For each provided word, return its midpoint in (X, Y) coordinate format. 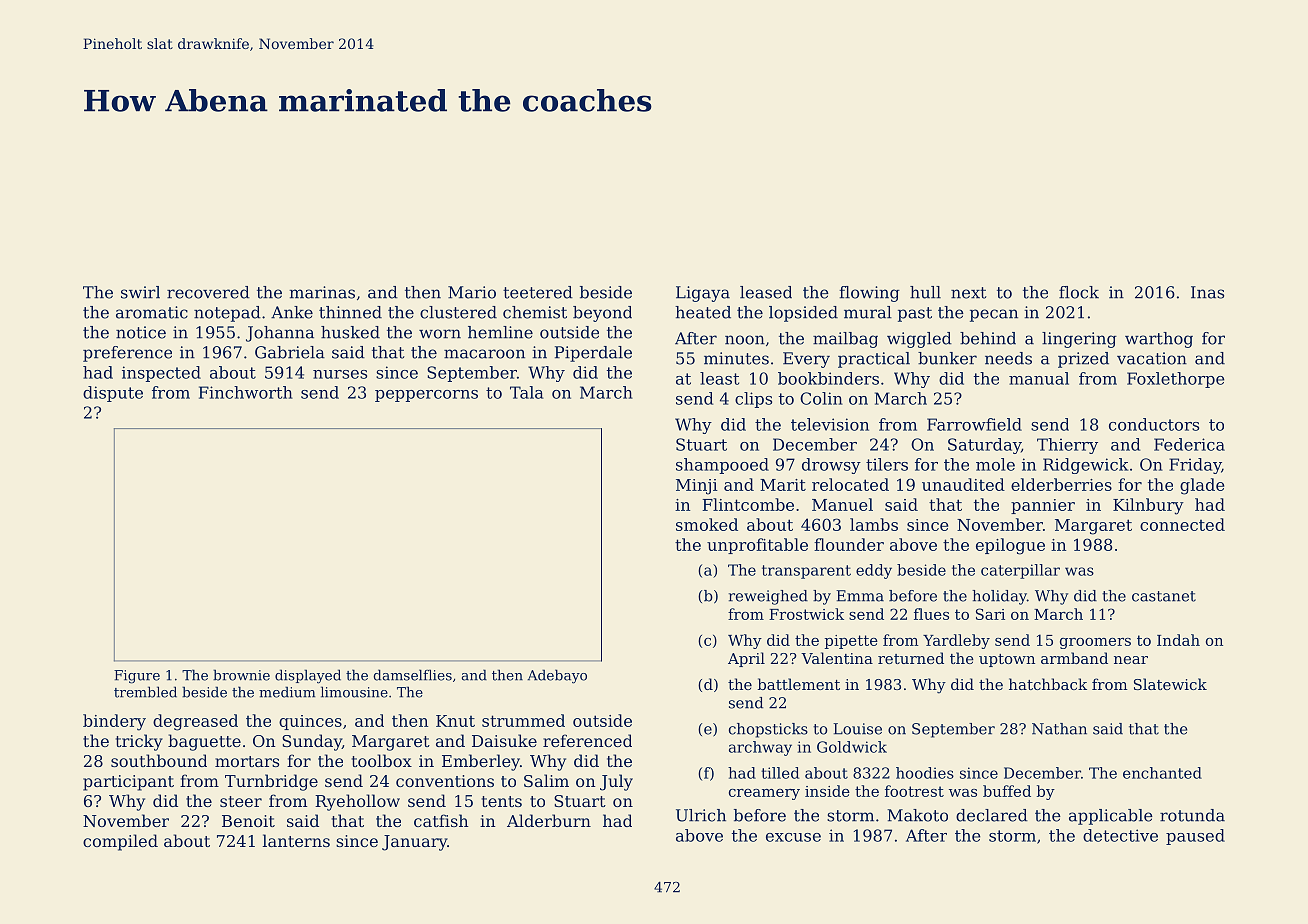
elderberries (1061, 484)
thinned (350, 312)
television (830, 424)
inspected (161, 374)
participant (128, 783)
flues (931, 614)
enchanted (1162, 773)
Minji (697, 487)
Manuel (842, 504)
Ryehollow (357, 802)
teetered (538, 292)
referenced (587, 740)
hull (925, 292)
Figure (137, 677)
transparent (806, 572)
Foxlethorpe (1176, 380)
